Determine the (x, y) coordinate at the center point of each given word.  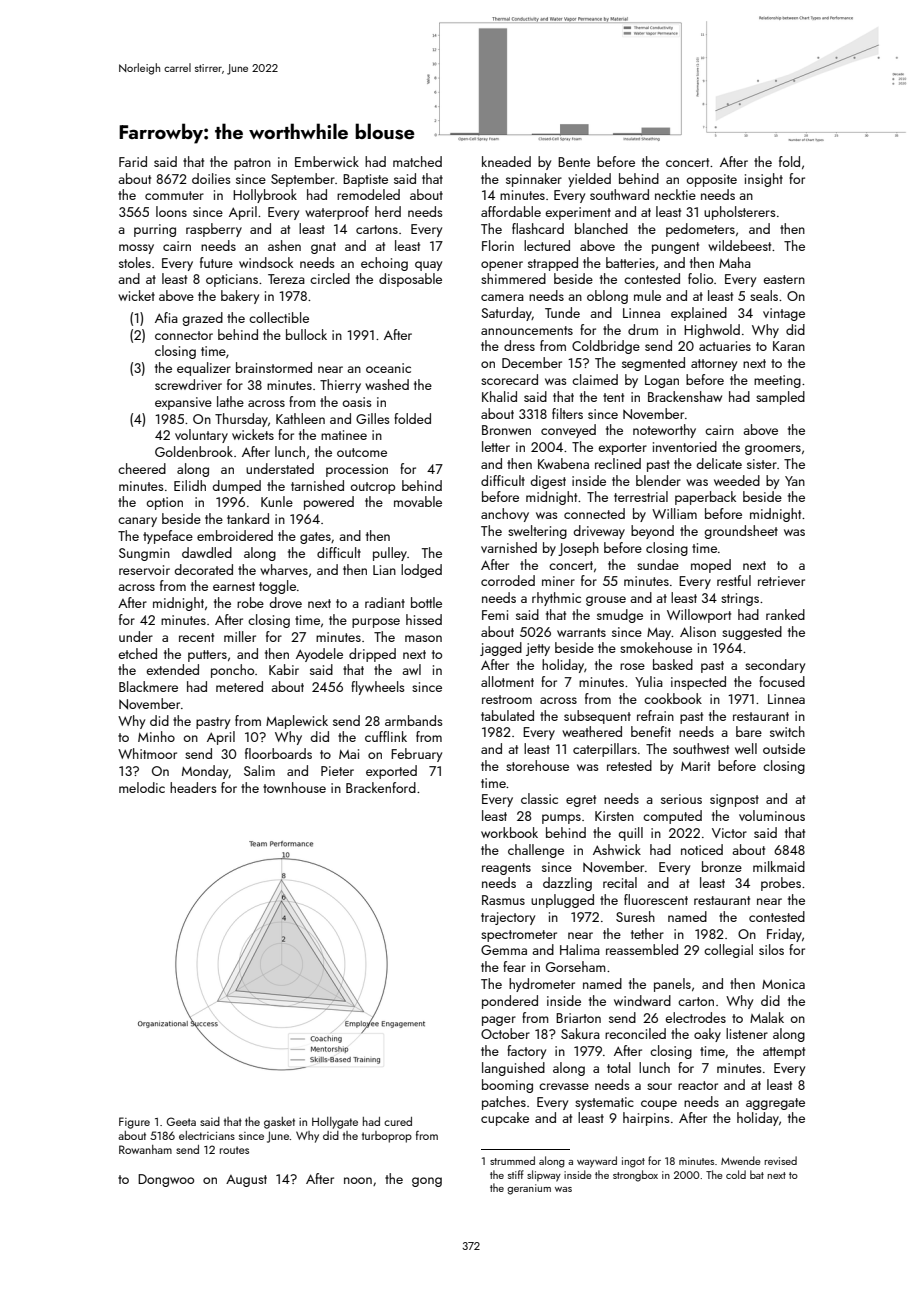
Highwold (712, 331)
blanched (601, 228)
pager (499, 1021)
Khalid (499, 396)
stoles (135, 262)
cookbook (673, 698)
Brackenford (381, 787)
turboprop (387, 1137)
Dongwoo (166, 1180)
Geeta (181, 1121)
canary (137, 522)
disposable (410, 280)
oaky (707, 1035)
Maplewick (297, 722)
